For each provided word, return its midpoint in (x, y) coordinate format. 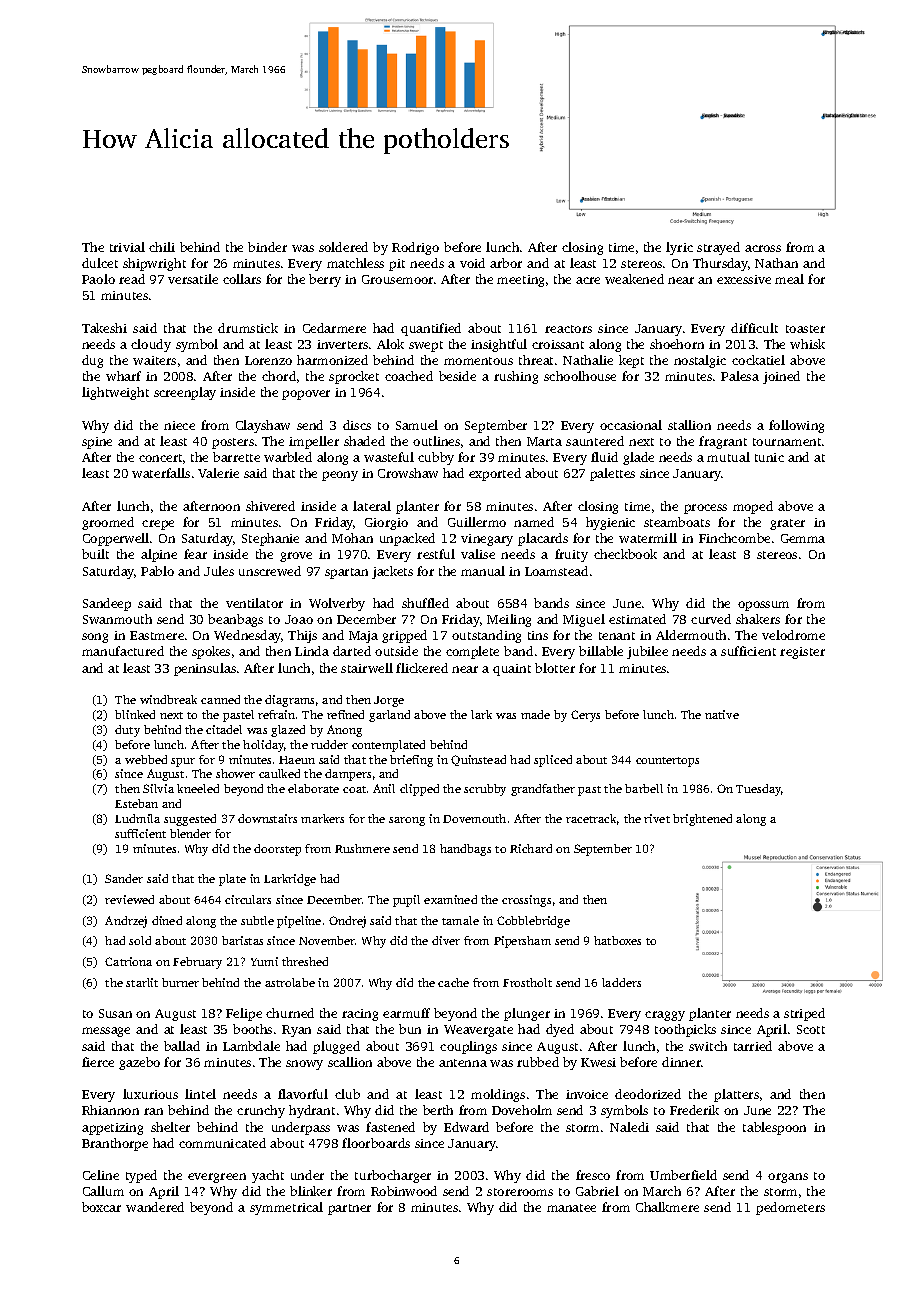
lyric (679, 248)
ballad (182, 1046)
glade (638, 458)
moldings (498, 1095)
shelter (170, 1127)
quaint (512, 670)
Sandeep (107, 604)
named (534, 522)
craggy (665, 1016)
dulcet (100, 263)
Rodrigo (415, 248)
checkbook (625, 554)
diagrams (289, 701)
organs (788, 1178)
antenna (463, 1063)
